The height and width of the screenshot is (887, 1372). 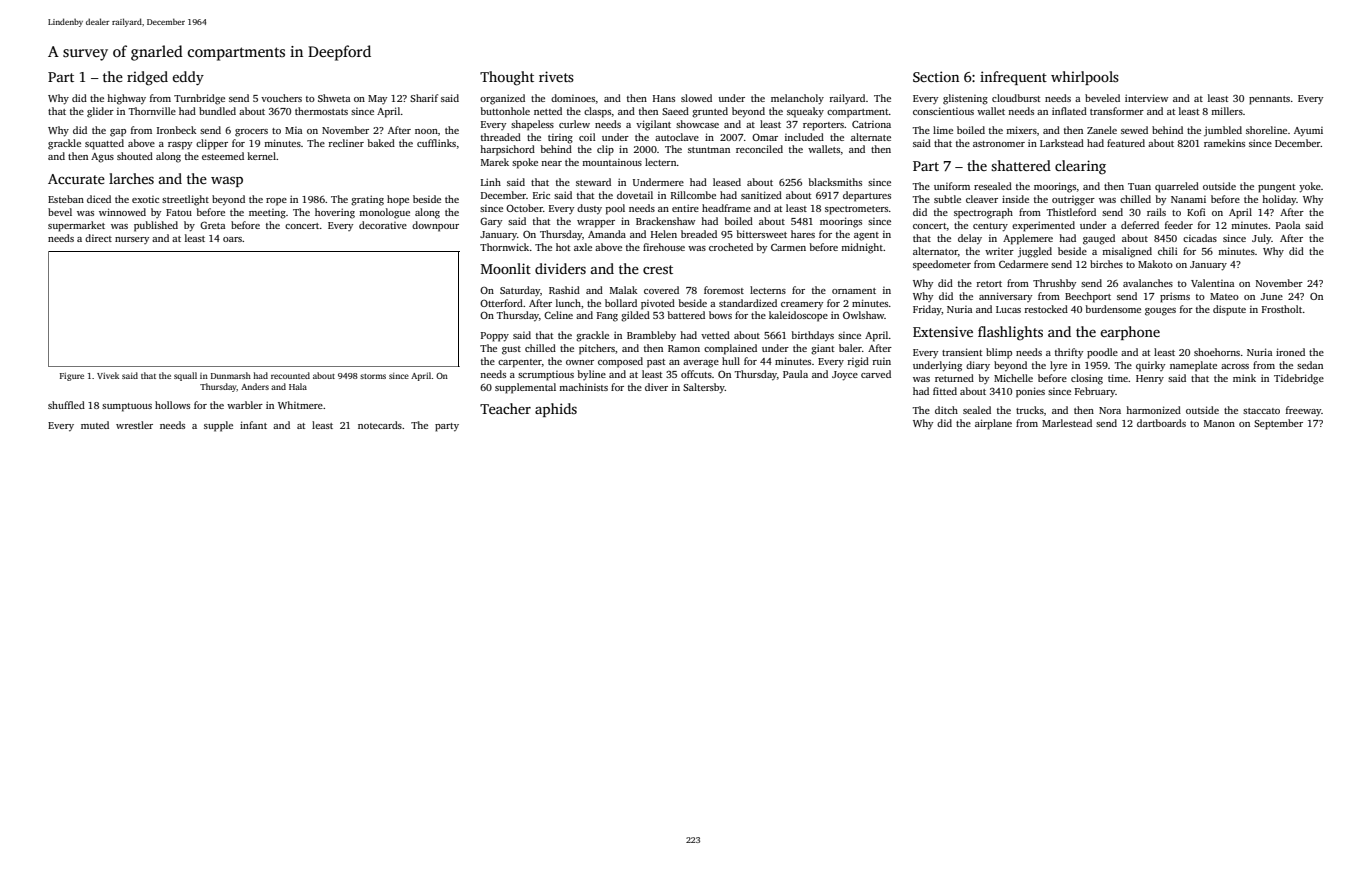 What do you see at coordinates (1139, 186) in the screenshot?
I see `Tuan` at bounding box center [1139, 186].
